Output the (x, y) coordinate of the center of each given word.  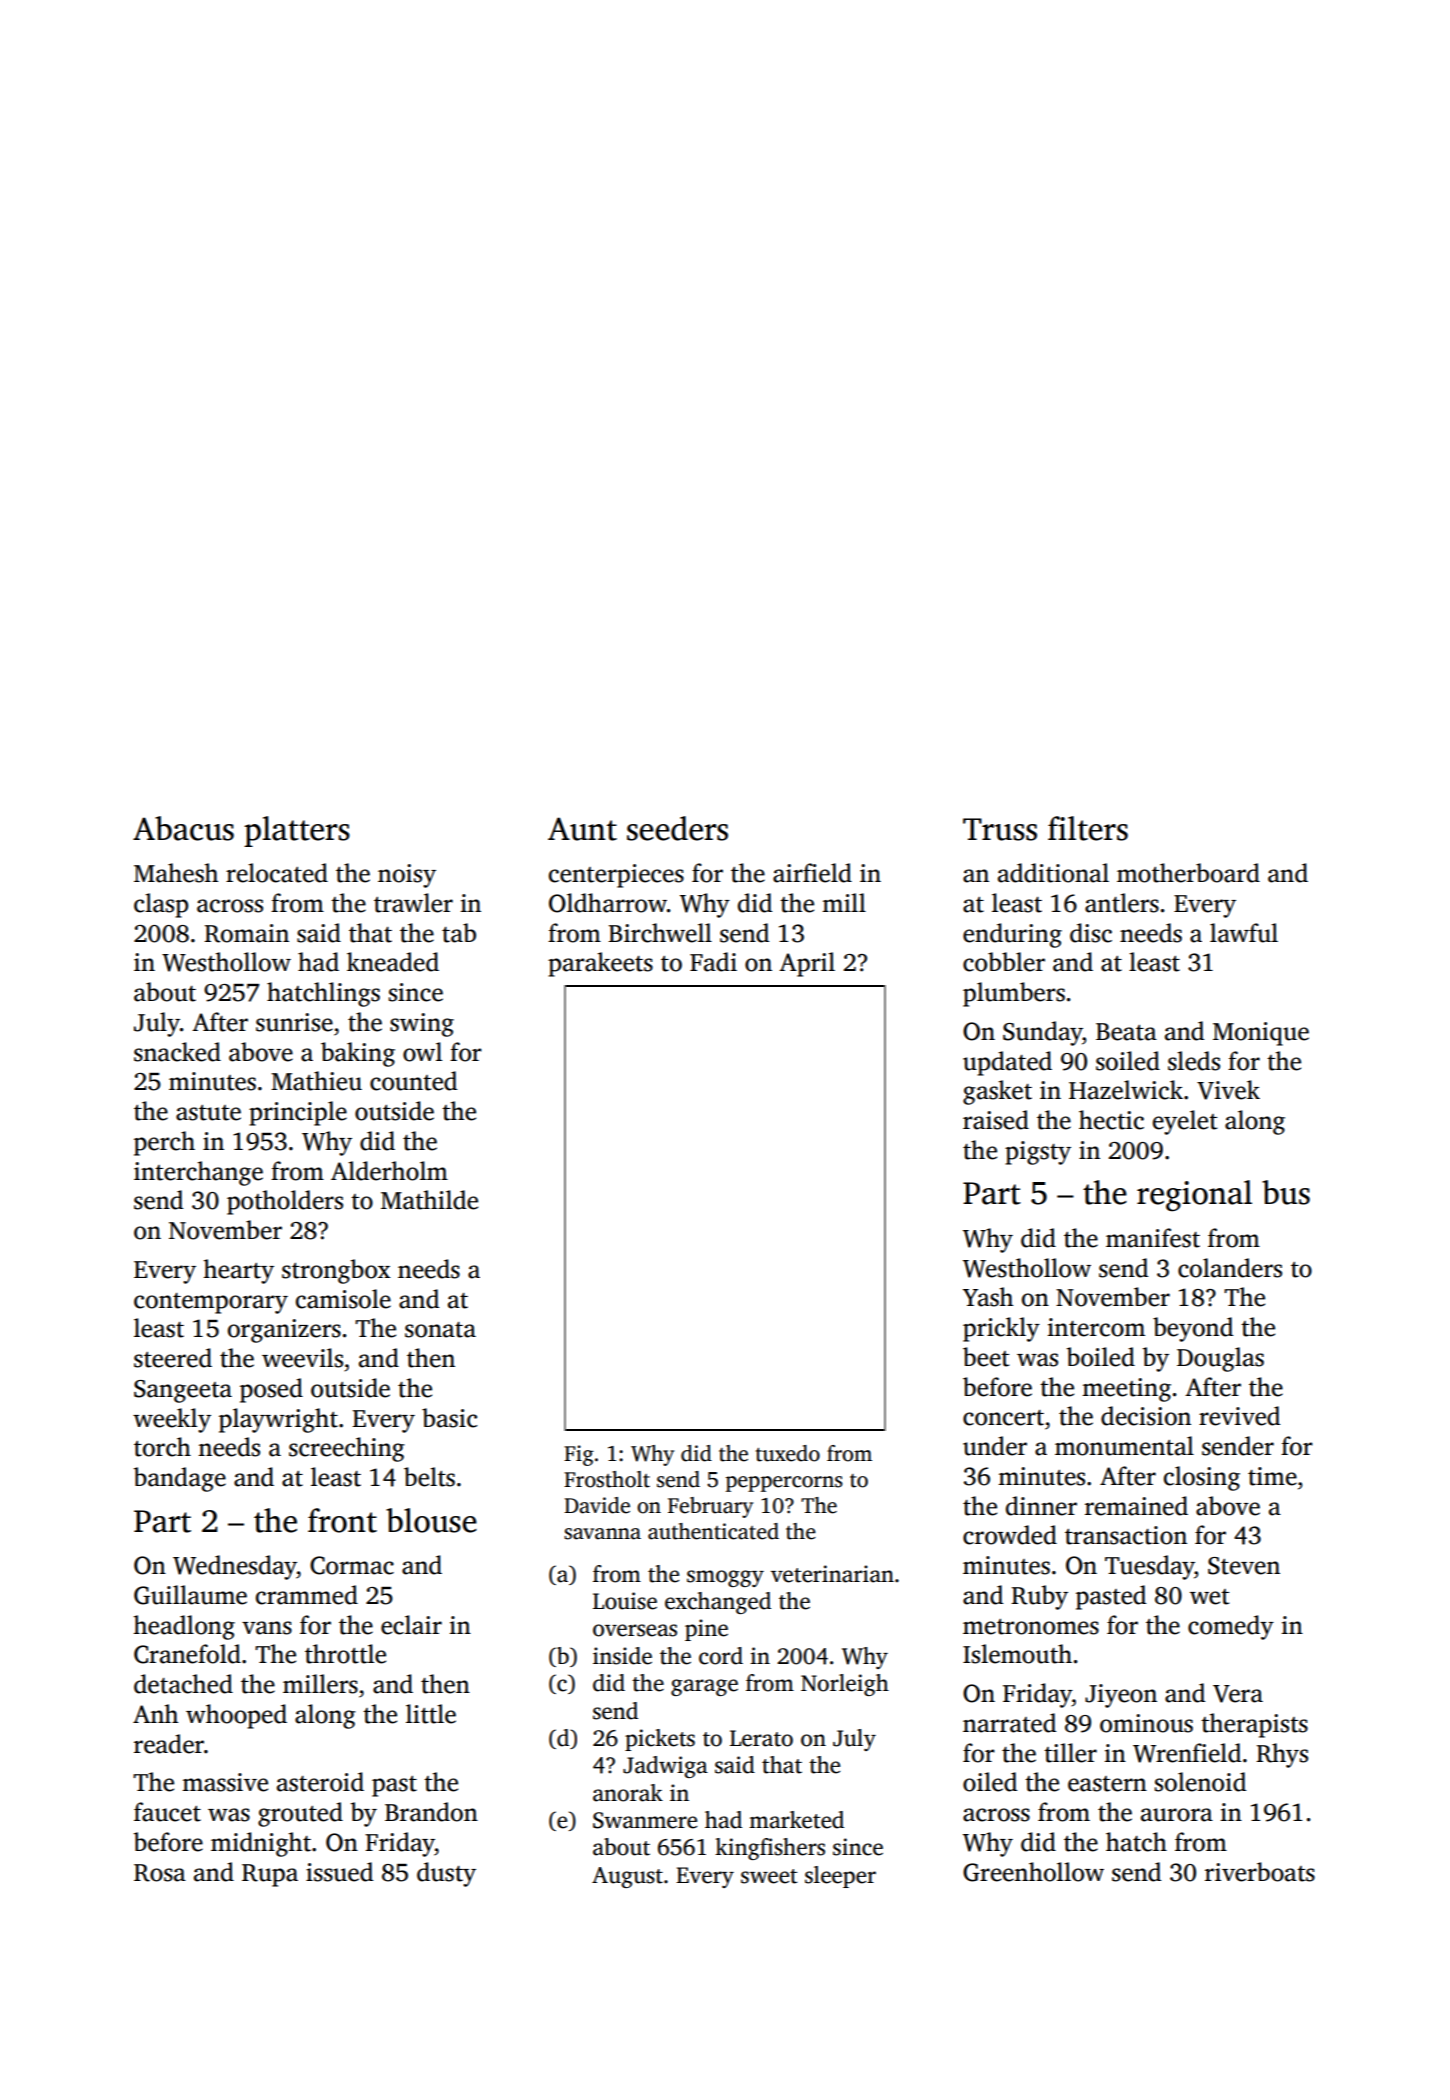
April (807, 964)
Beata (1126, 1032)
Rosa (160, 1873)
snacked (177, 1052)
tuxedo (788, 1453)
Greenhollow (1033, 1872)
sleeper (840, 1877)
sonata (440, 1330)
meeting (1126, 1390)
